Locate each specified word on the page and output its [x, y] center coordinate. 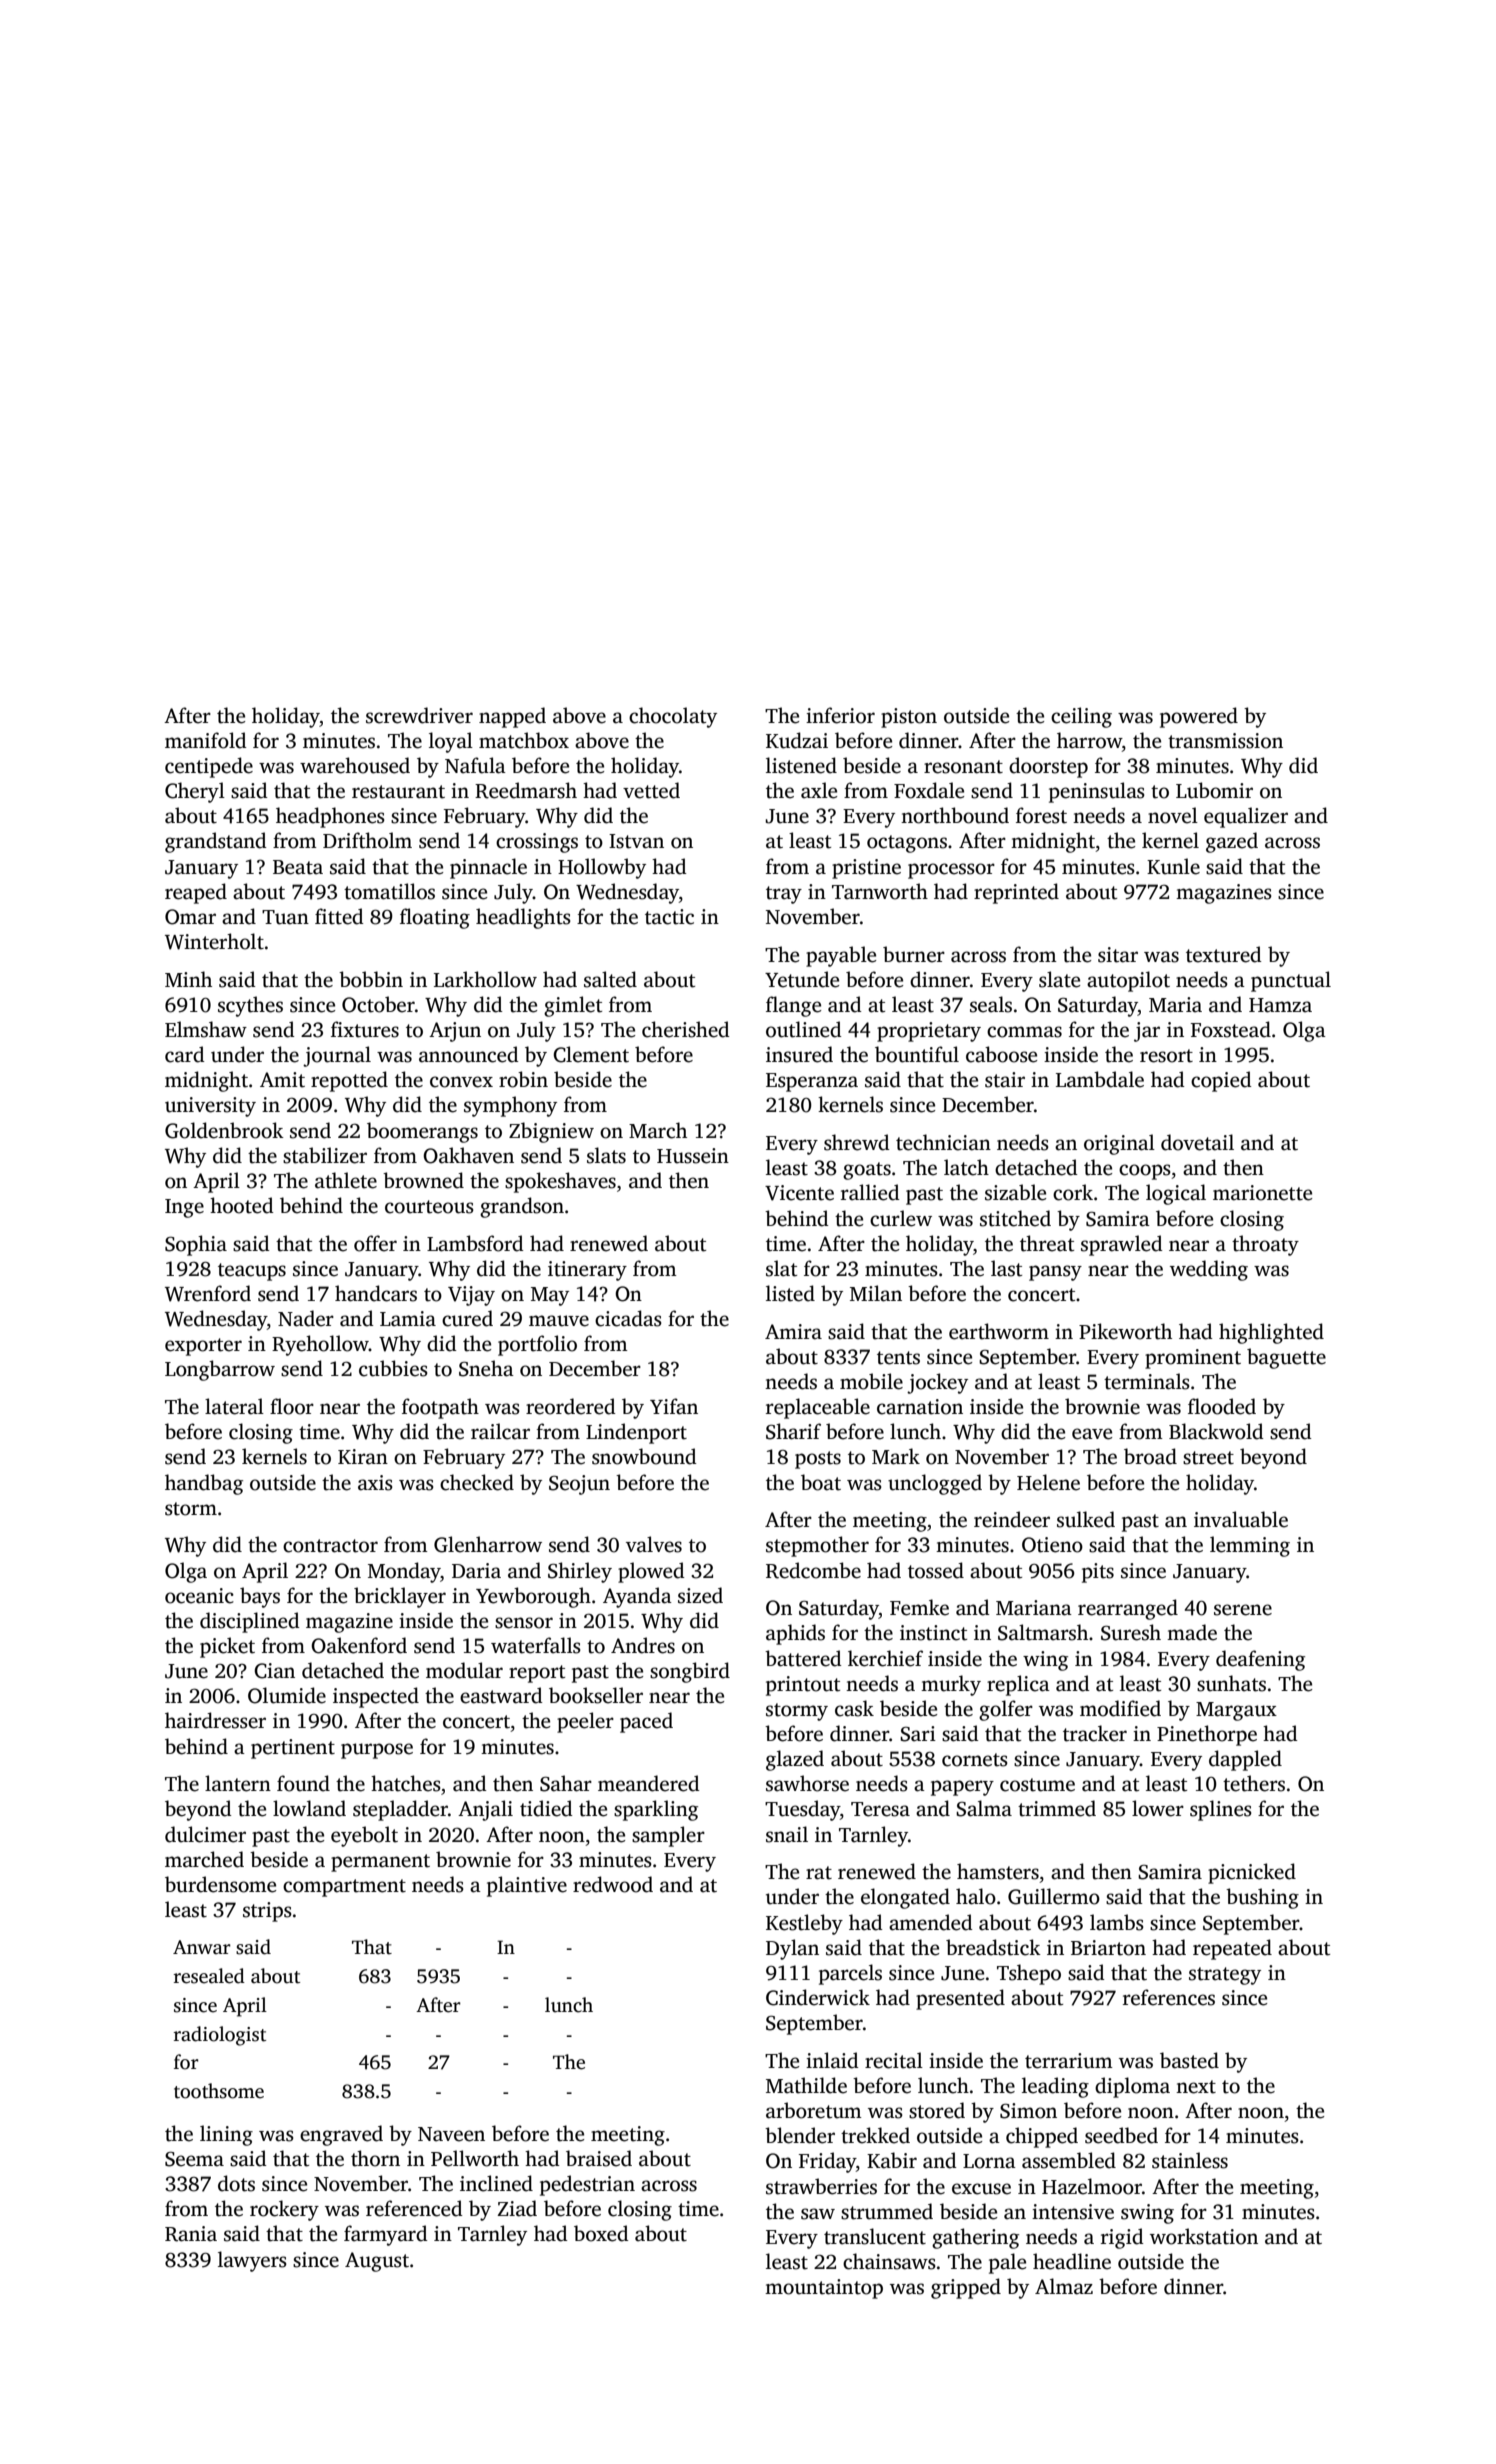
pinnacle [488, 868]
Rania [191, 2234]
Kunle [1173, 866]
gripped [966, 2288]
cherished [686, 1029]
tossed [936, 1570]
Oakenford [359, 1645]
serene [1243, 1610]
